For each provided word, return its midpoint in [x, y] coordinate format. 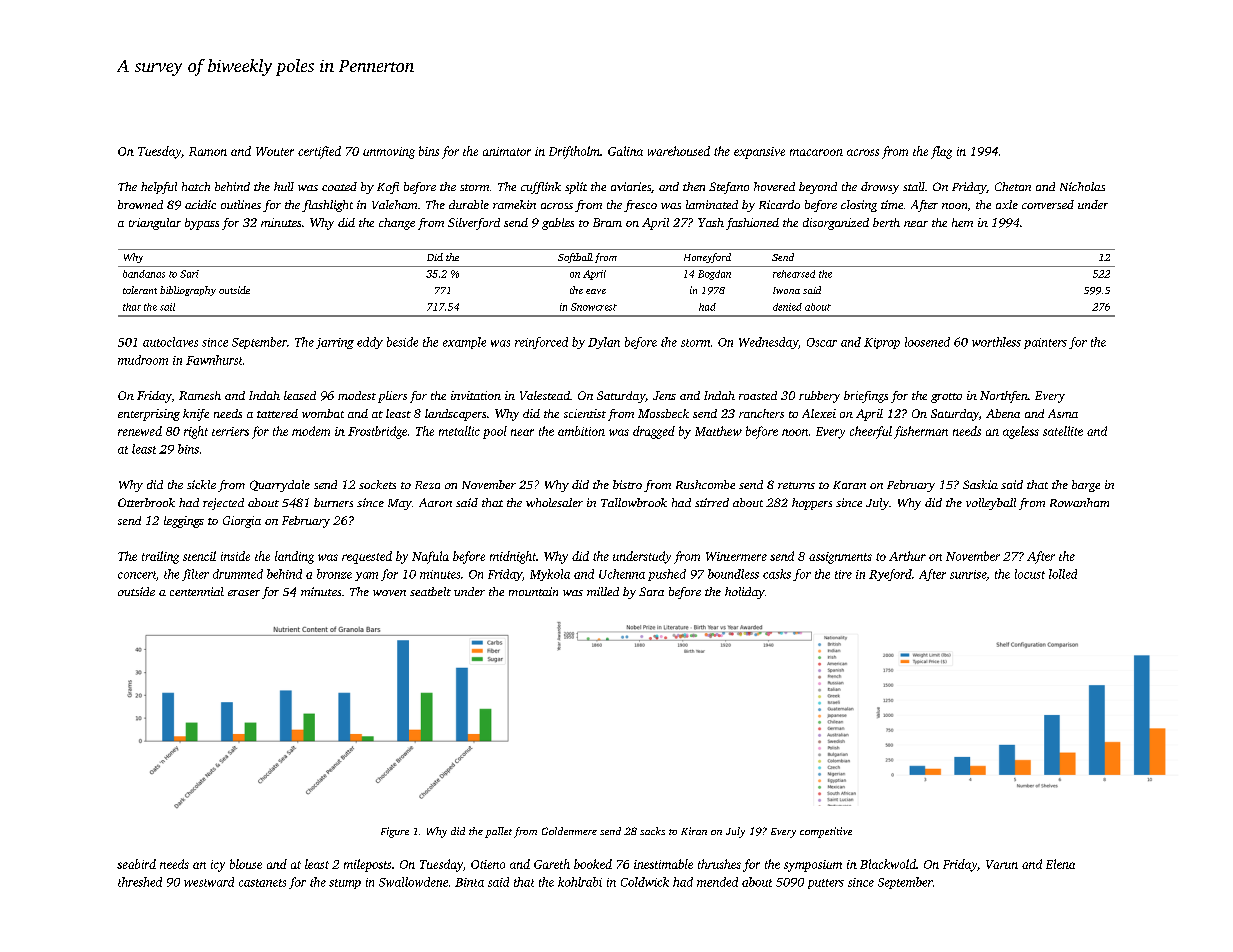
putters [826, 884]
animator [507, 151]
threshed [140, 882]
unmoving [389, 153]
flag [941, 152]
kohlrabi [580, 882]
